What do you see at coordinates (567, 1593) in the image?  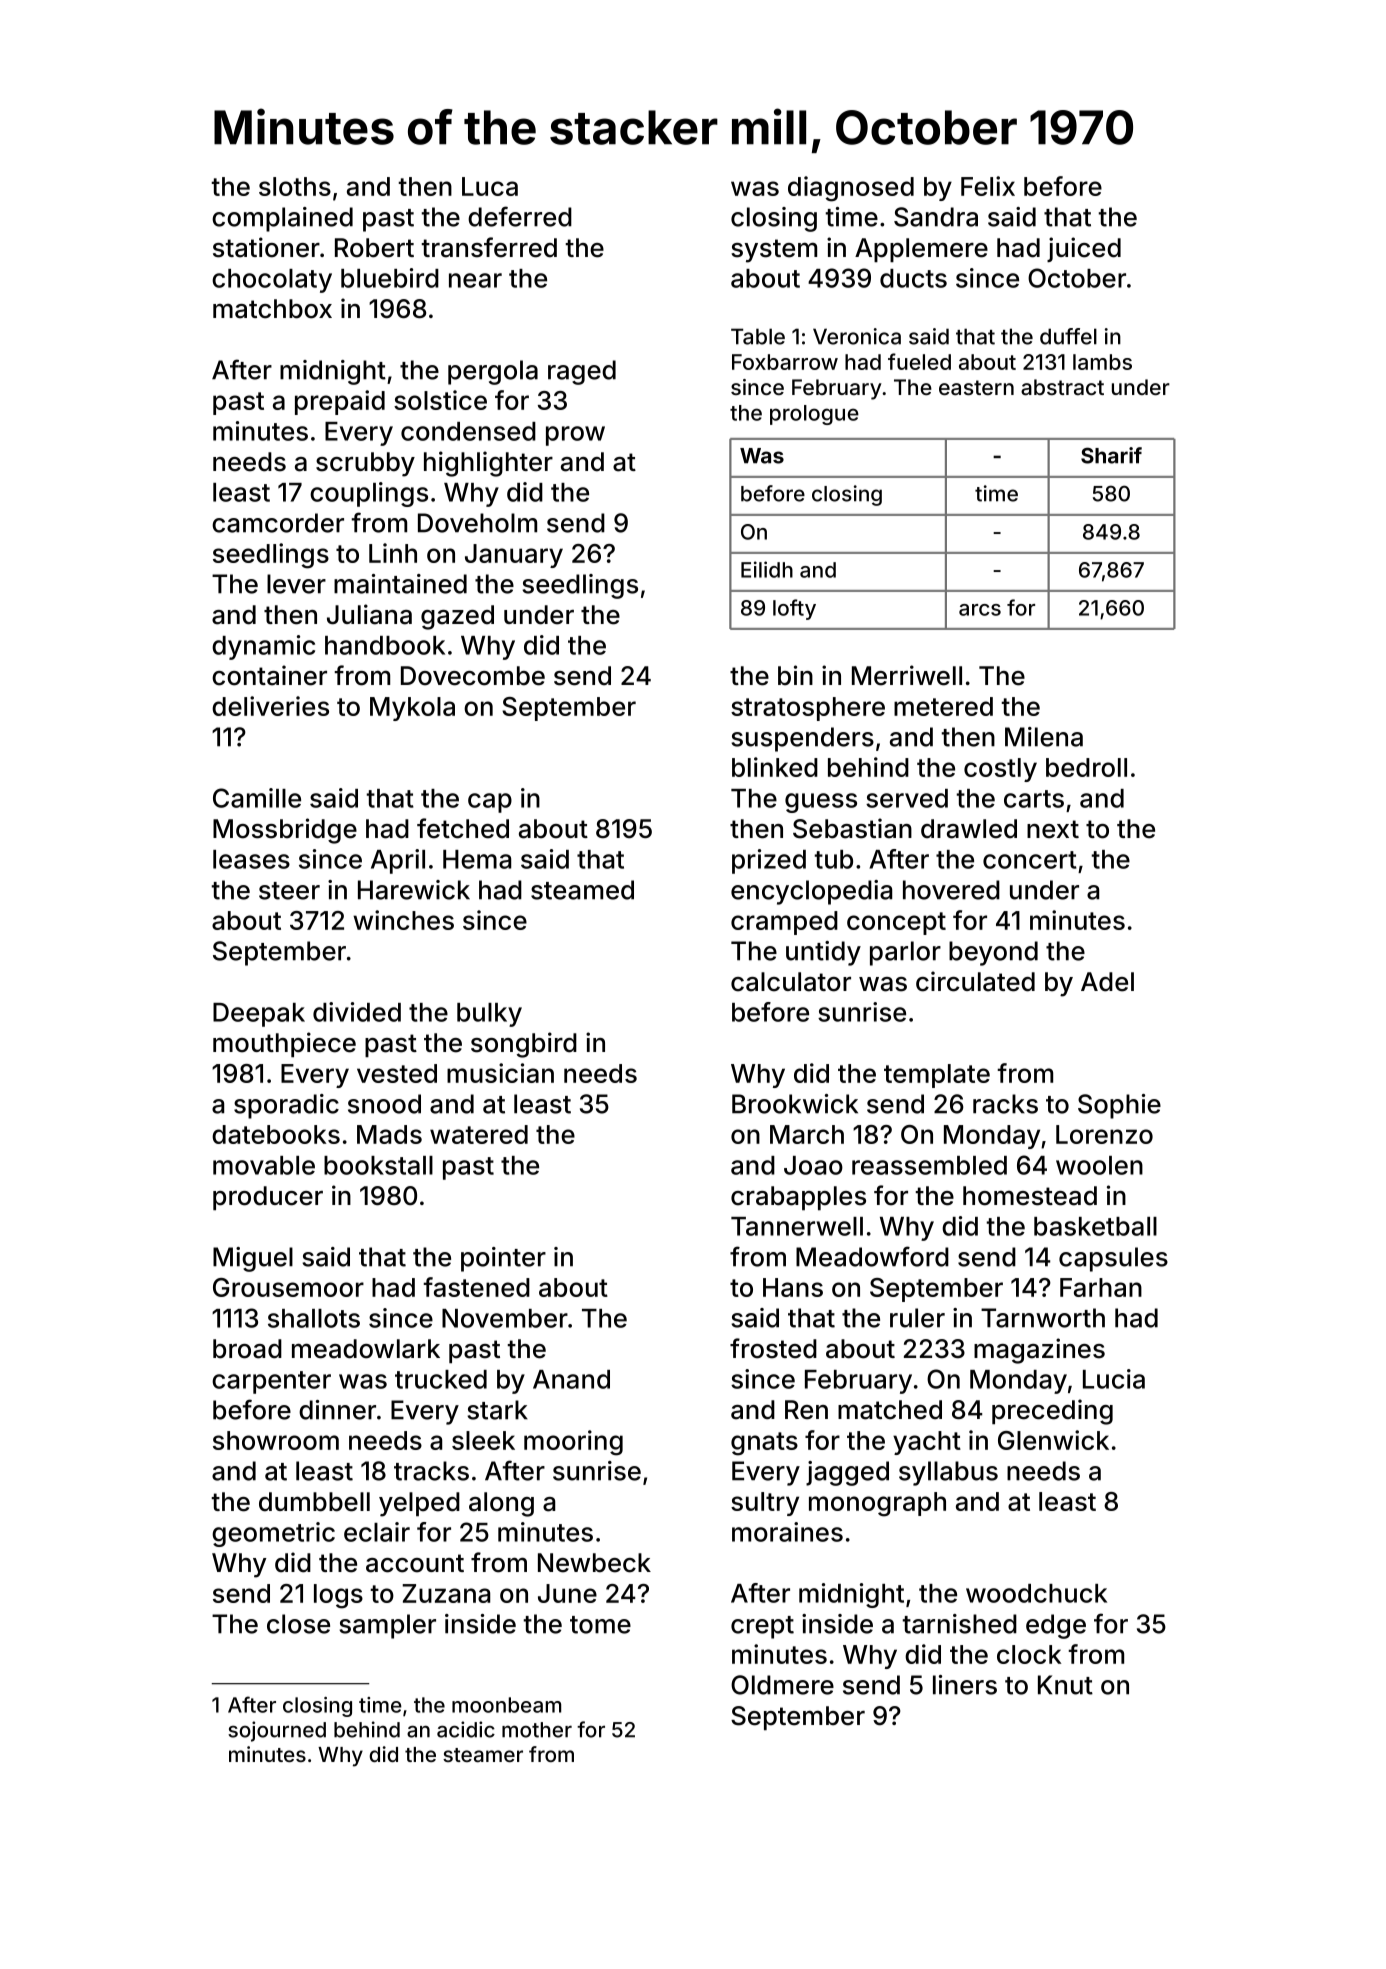 I see `June` at bounding box center [567, 1593].
